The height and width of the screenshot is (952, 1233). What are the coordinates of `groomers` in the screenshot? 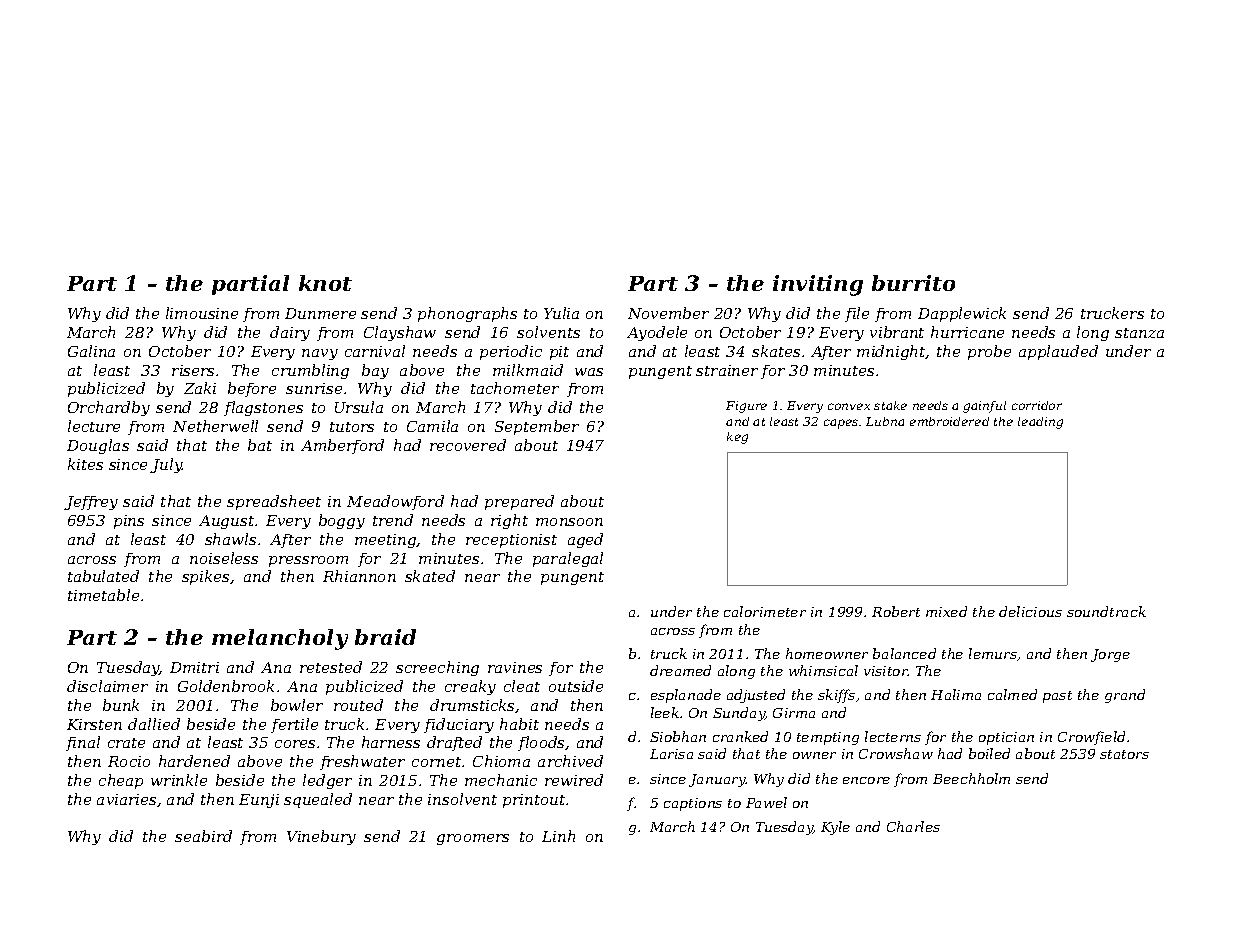 It's located at (473, 839).
